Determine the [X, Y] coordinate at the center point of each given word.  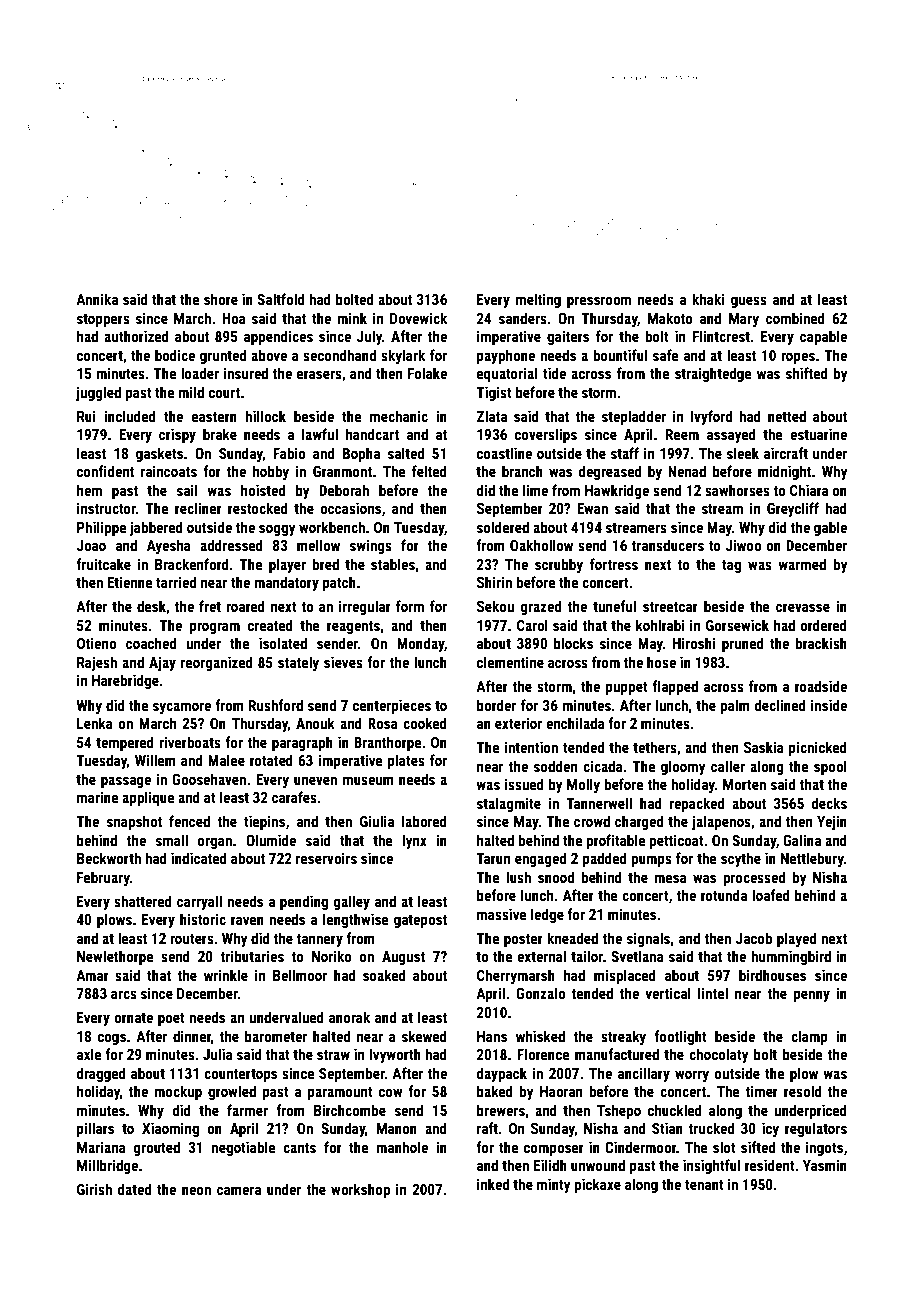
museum [368, 780]
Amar [92, 975]
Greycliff [793, 509]
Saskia [764, 747]
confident [105, 471]
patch [339, 583]
